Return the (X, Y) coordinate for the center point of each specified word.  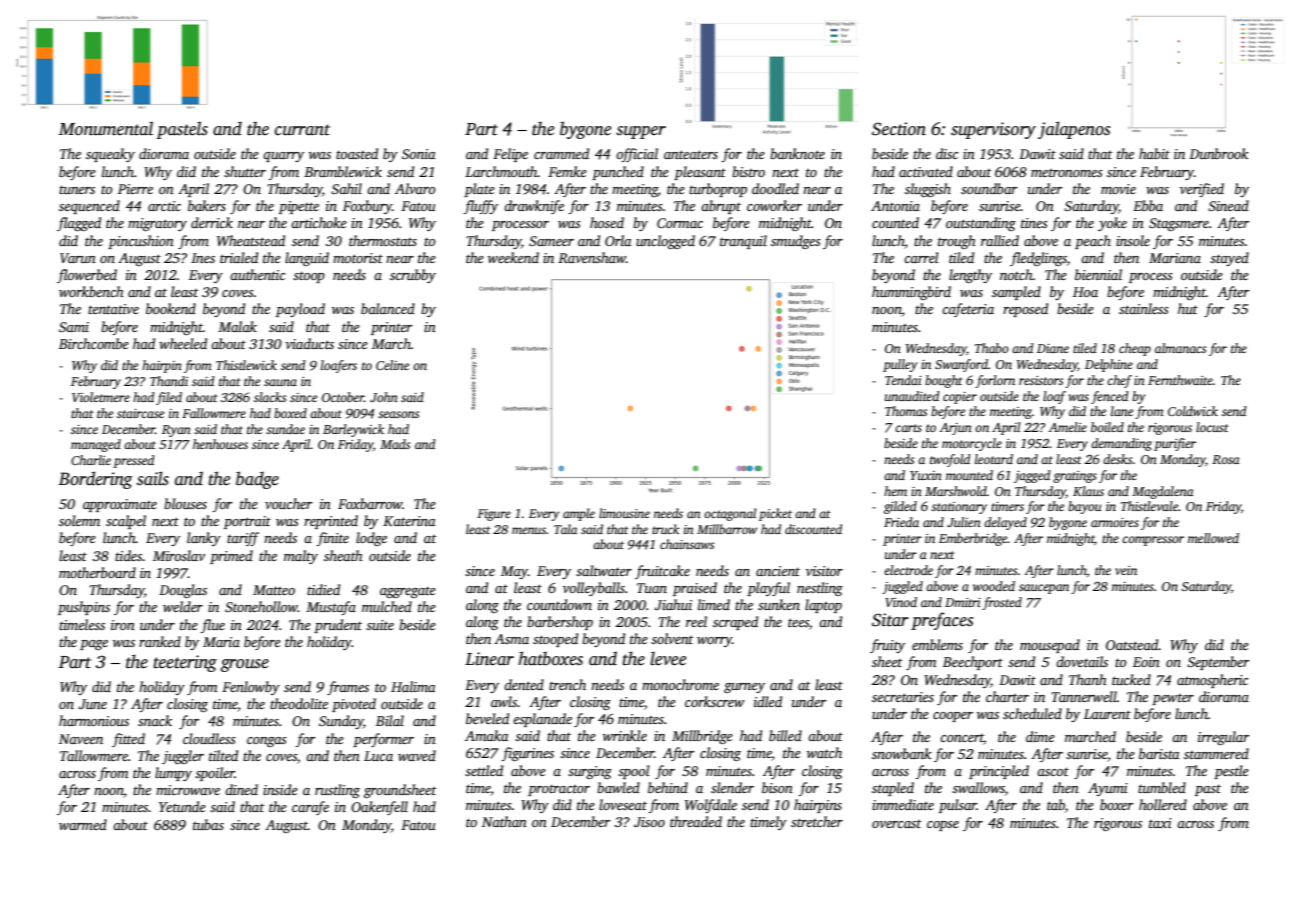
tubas (208, 824)
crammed (561, 153)
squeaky (110, 155)
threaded (696, 821)
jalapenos (1074, 130)
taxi (1160, 823)
